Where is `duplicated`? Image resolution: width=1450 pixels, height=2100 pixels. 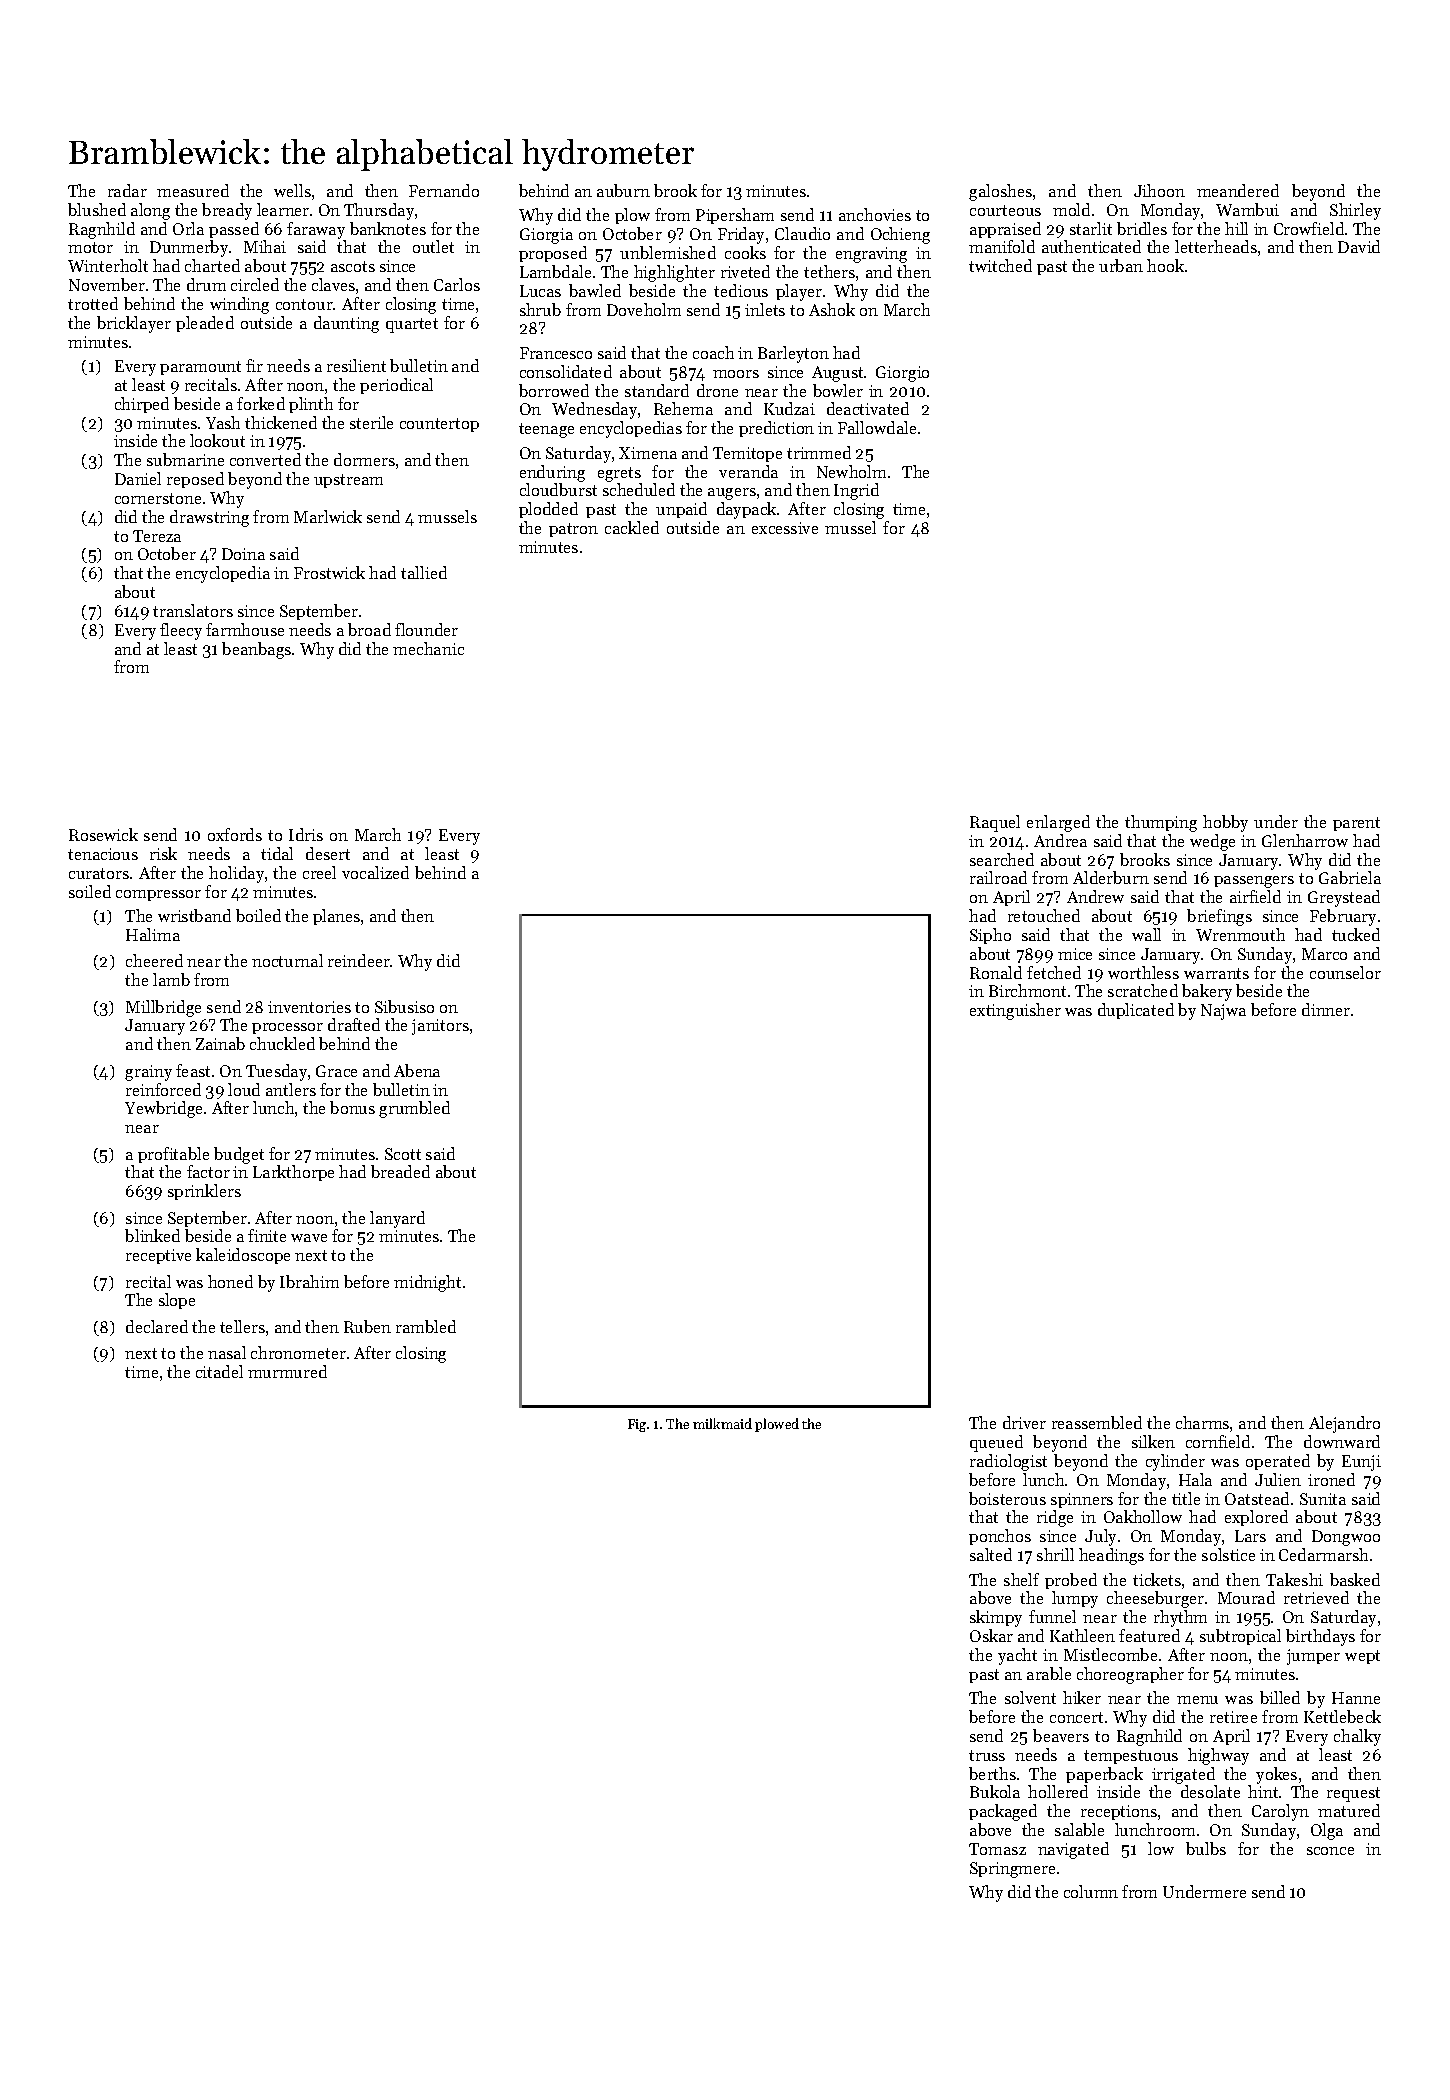 duplicated is located at coordinates (1136, 1011).
